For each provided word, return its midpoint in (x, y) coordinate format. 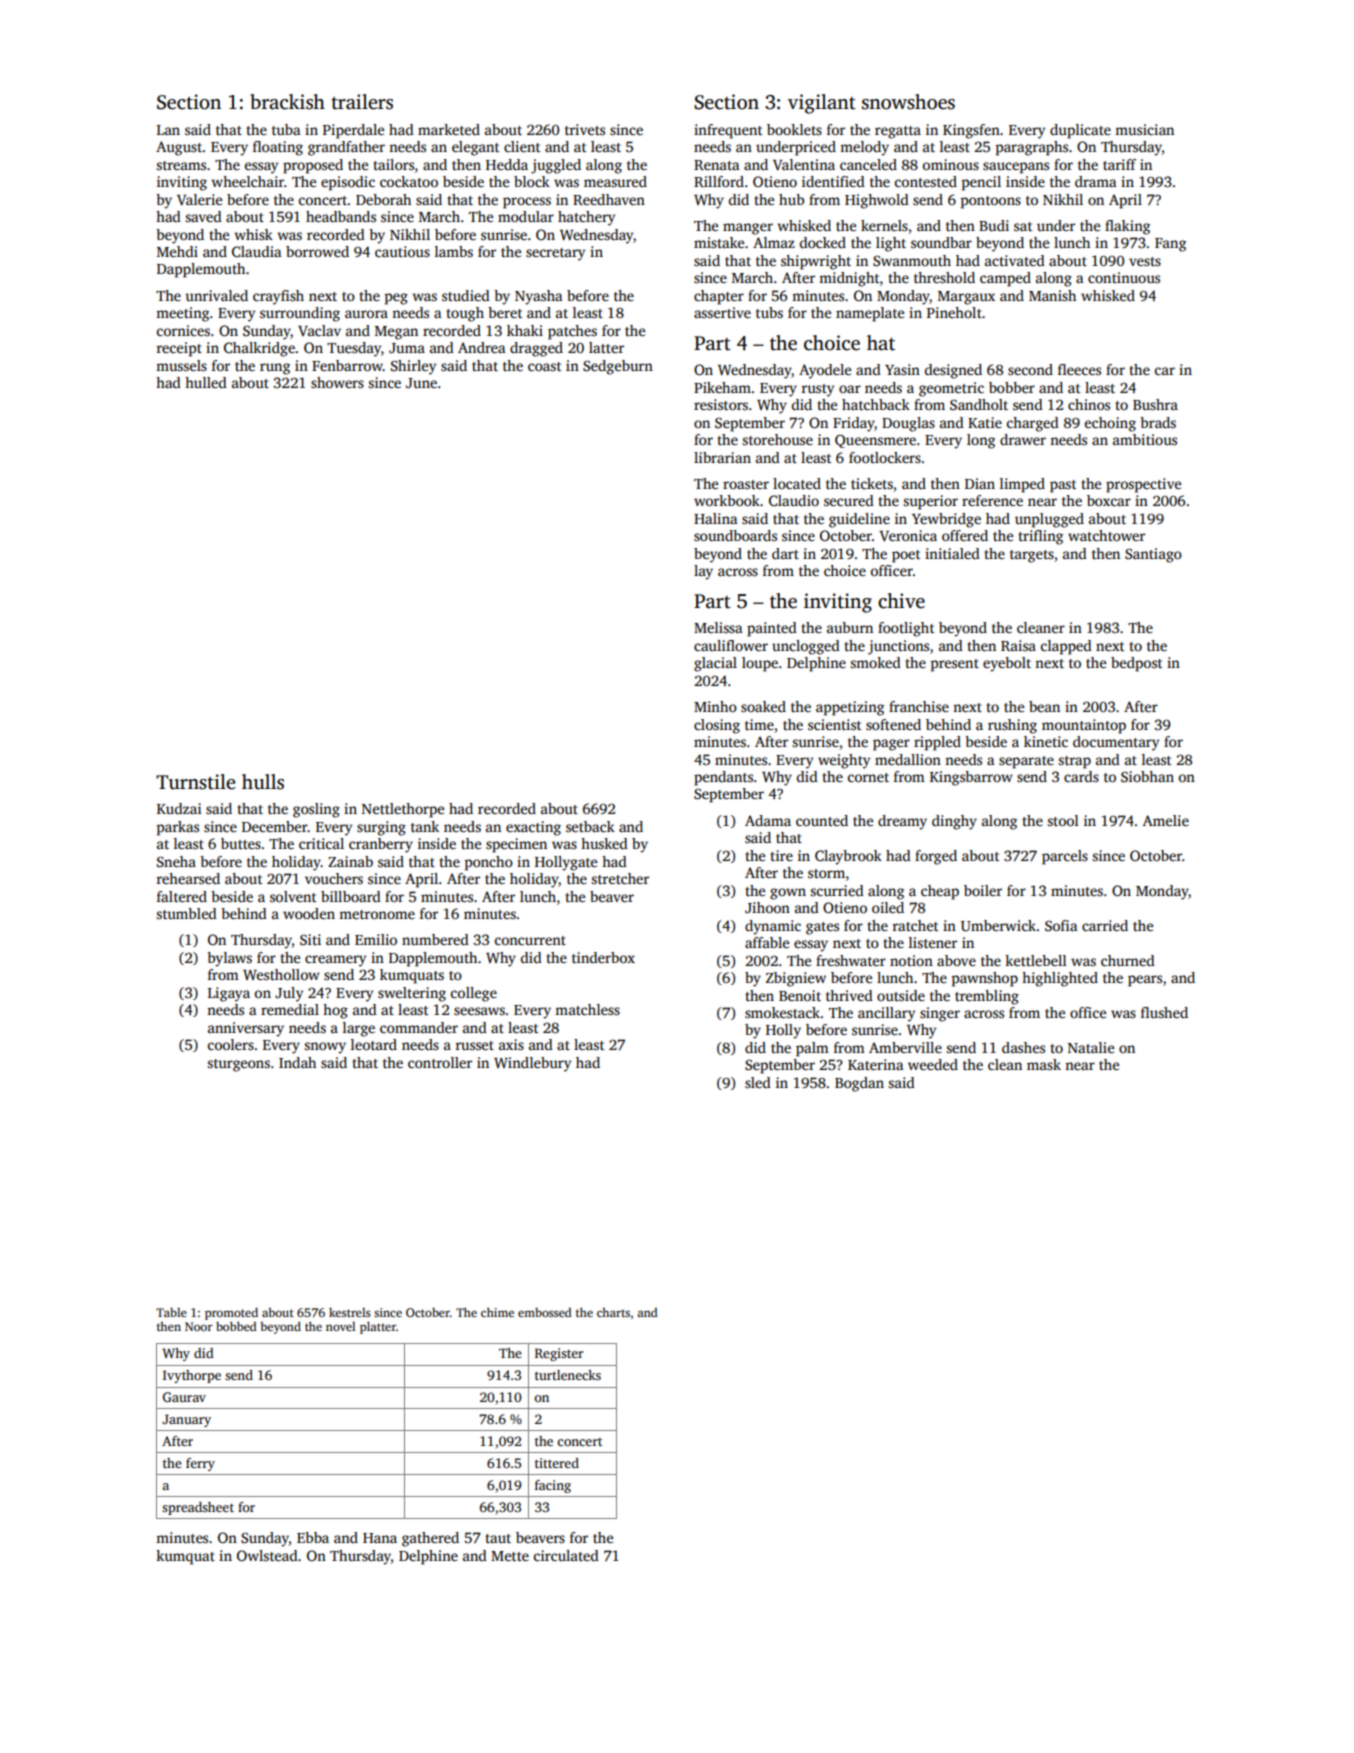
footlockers (885, 457)
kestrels (350, 1312)
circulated (566, 1555)
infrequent (728, 131)
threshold (944, 277)
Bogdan (859, 1084)
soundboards (735, 535)
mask (1044, 1064)
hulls (263, 782)
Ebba (313, 1537)
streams (181, 165)
